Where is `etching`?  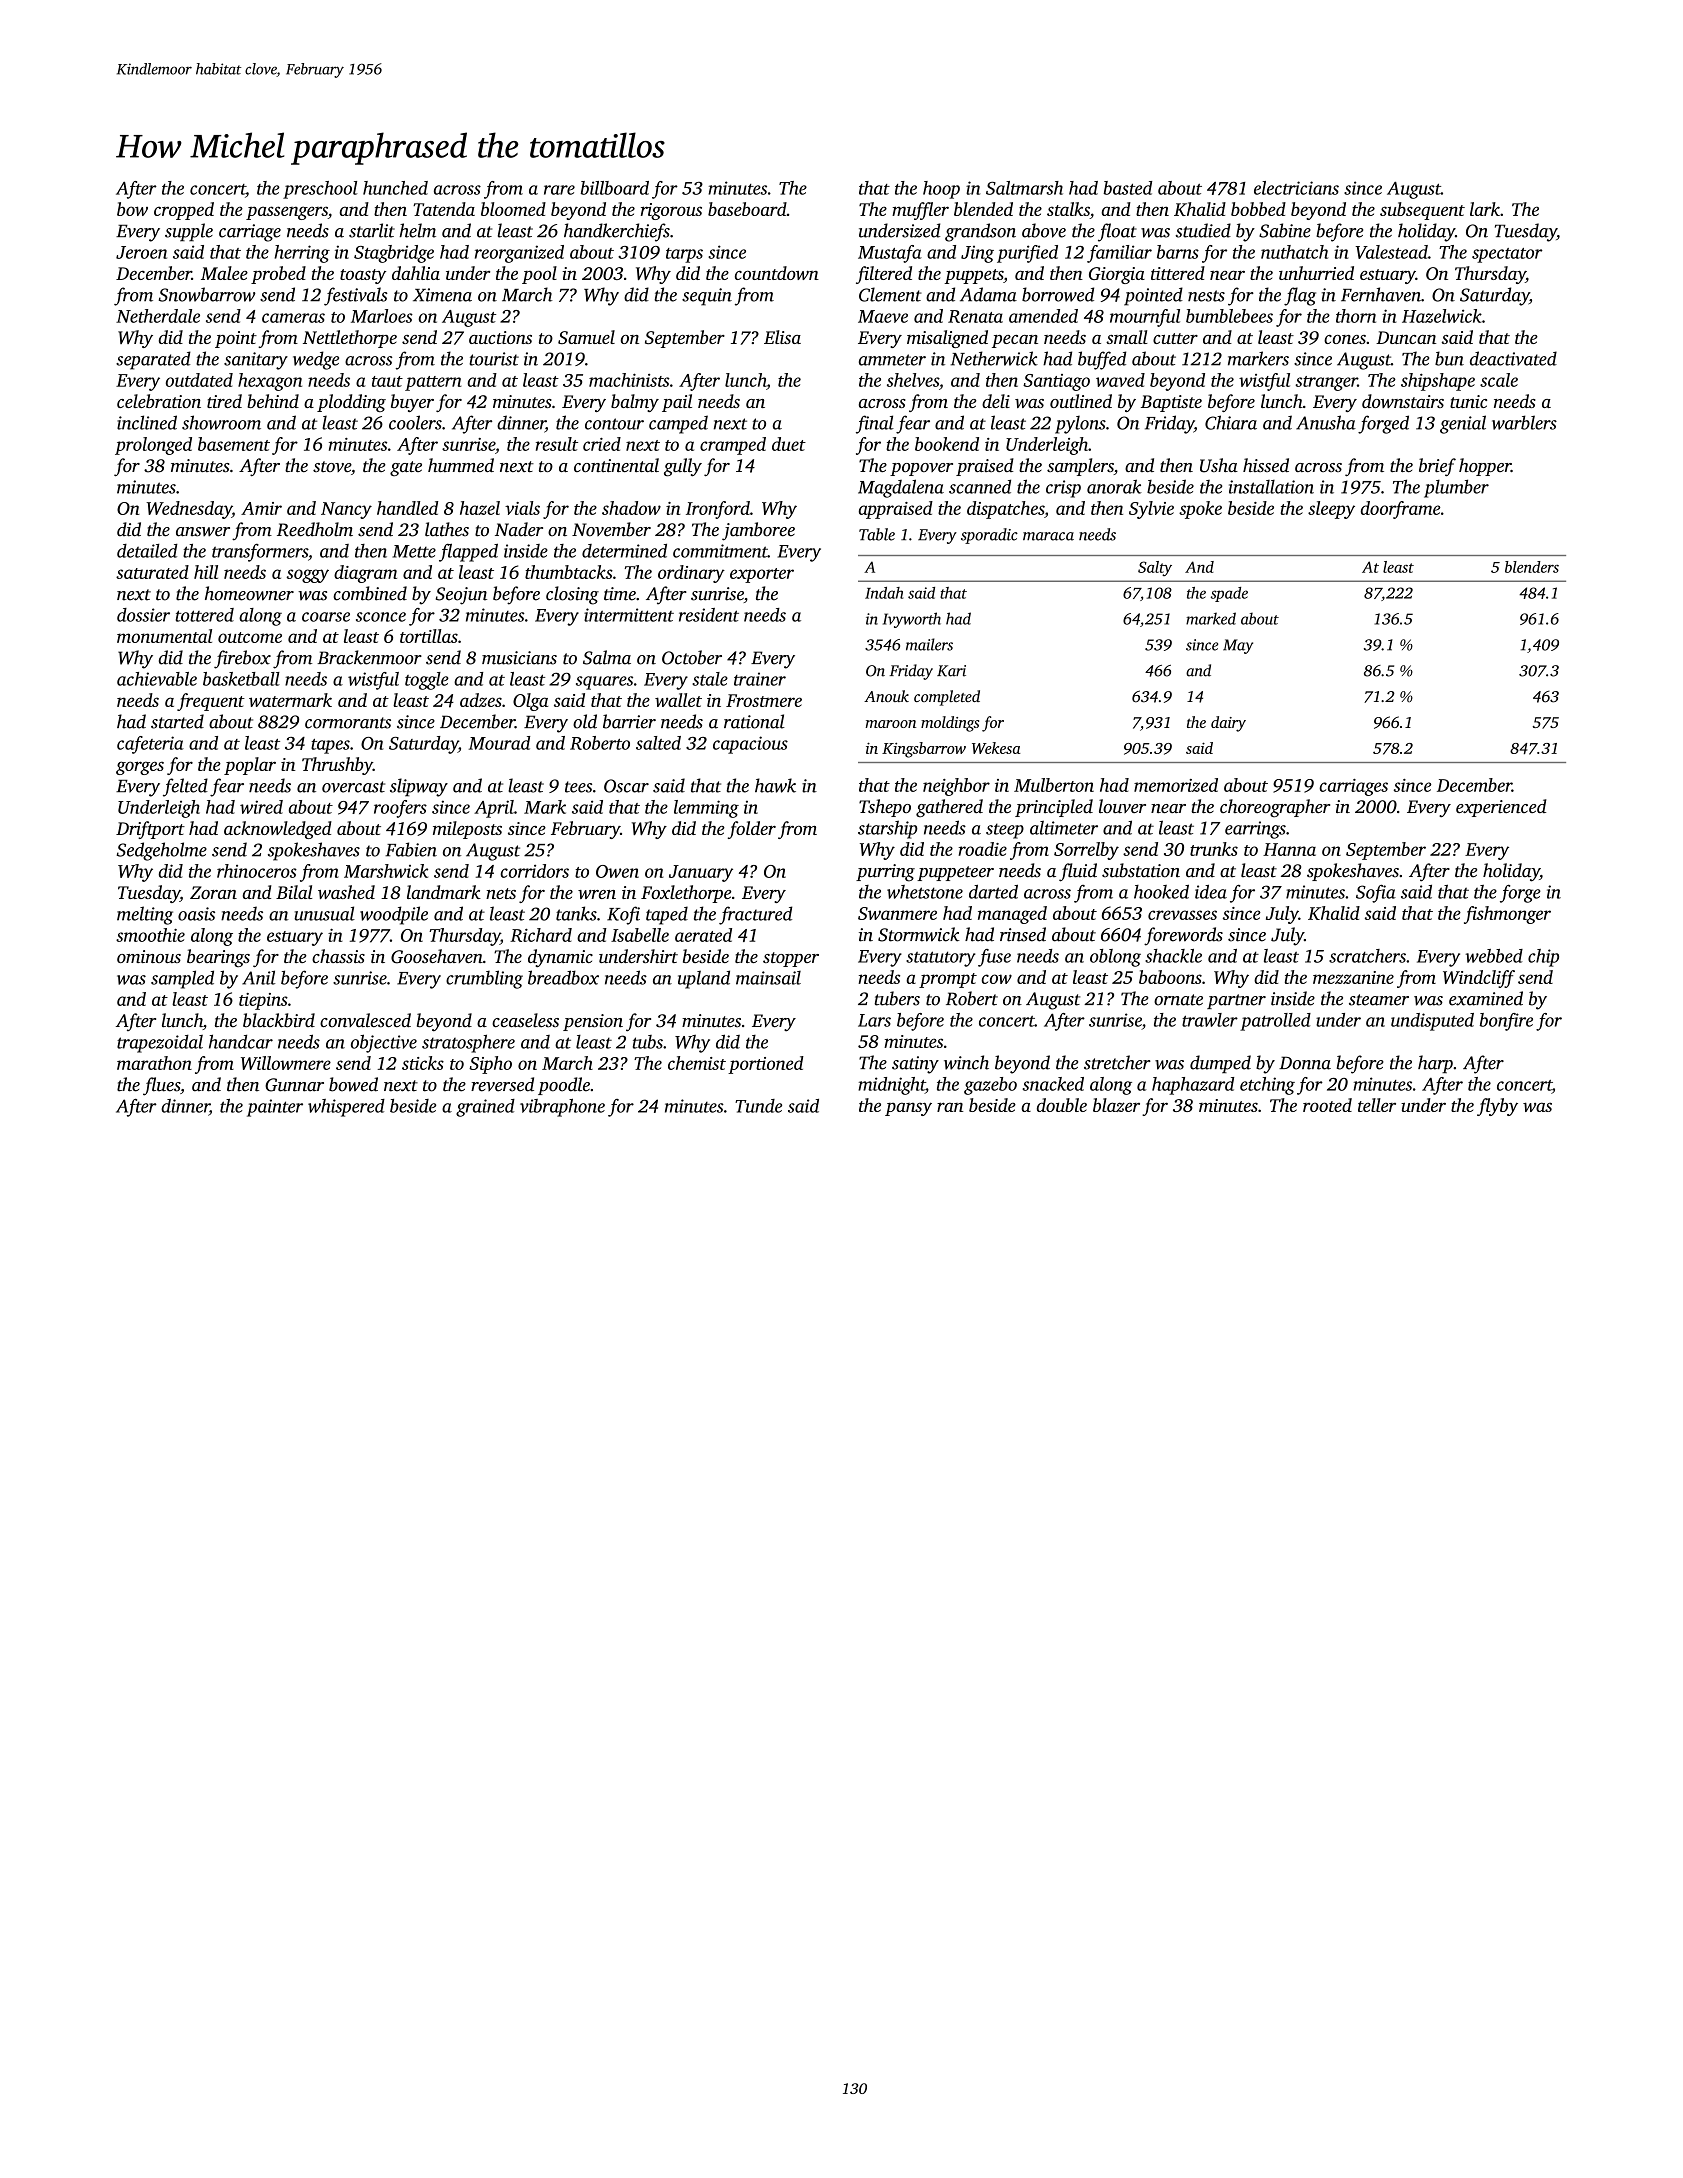 etching is located at coordinates (1267, 1086).
